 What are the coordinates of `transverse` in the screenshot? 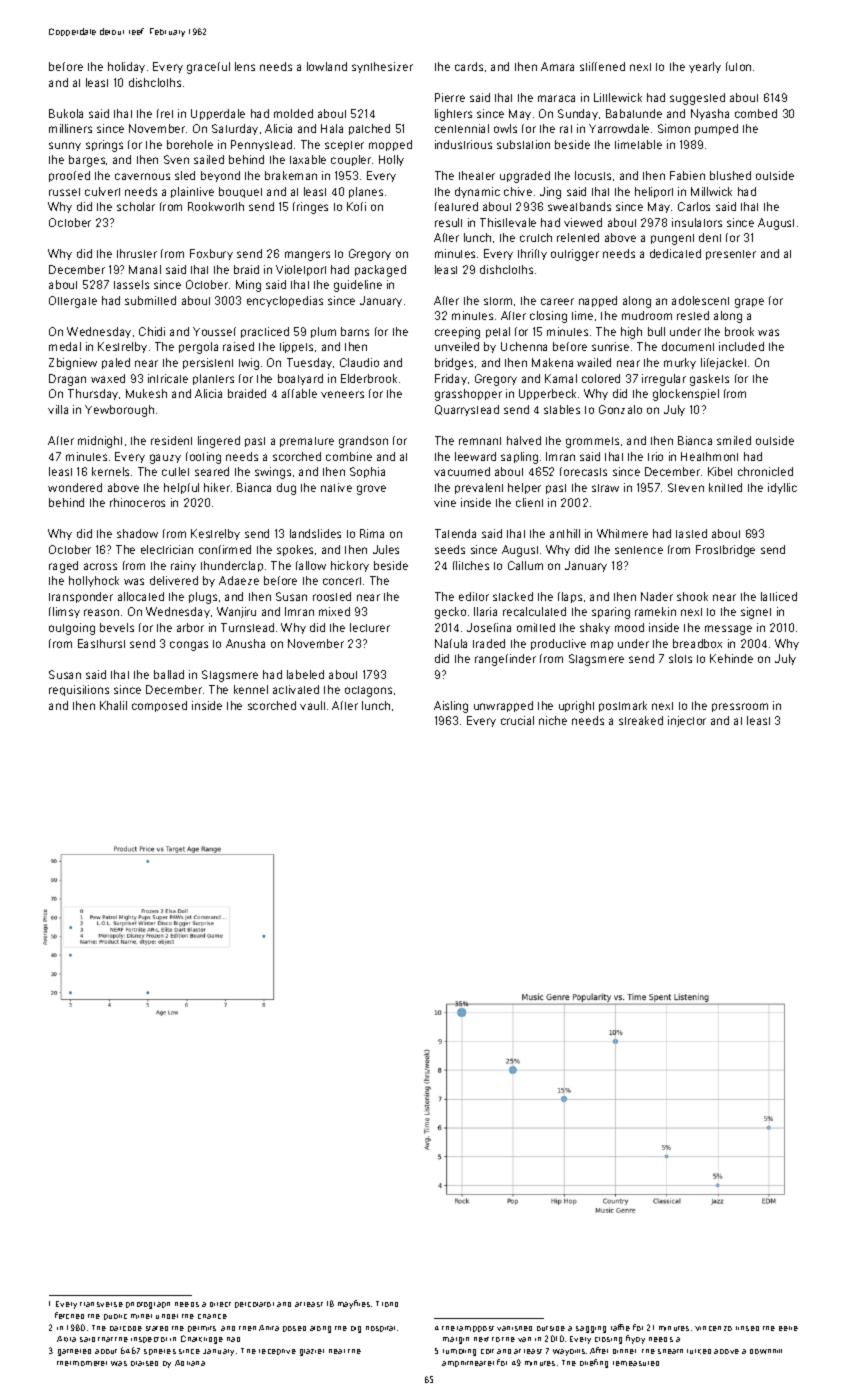 It's located at (101, 1304).
